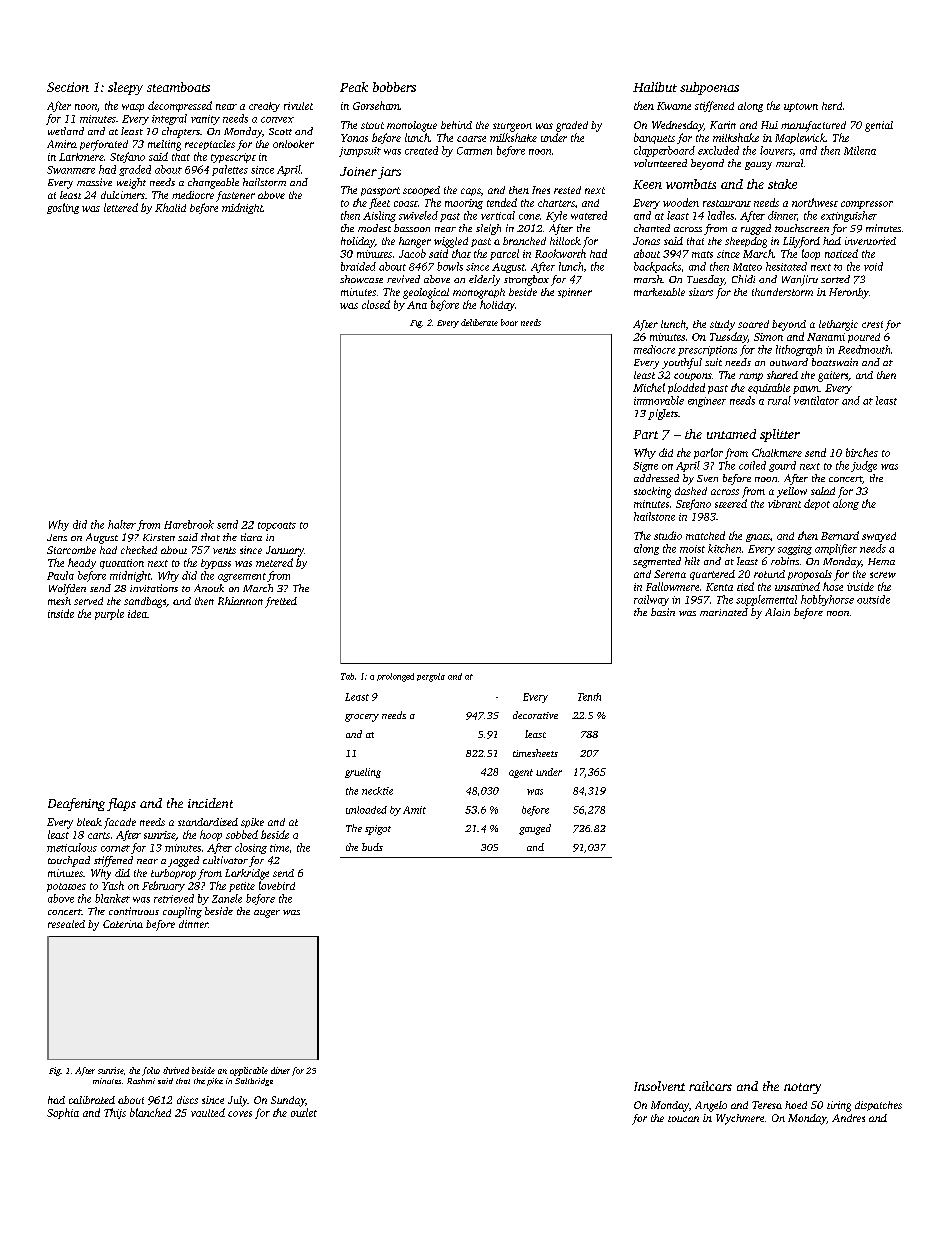 The width and height of the page is (952, 1233). What do you see at coordinates (63, 1113) in the page?
I see `Sophia` at bounding box center [63, 1113].
